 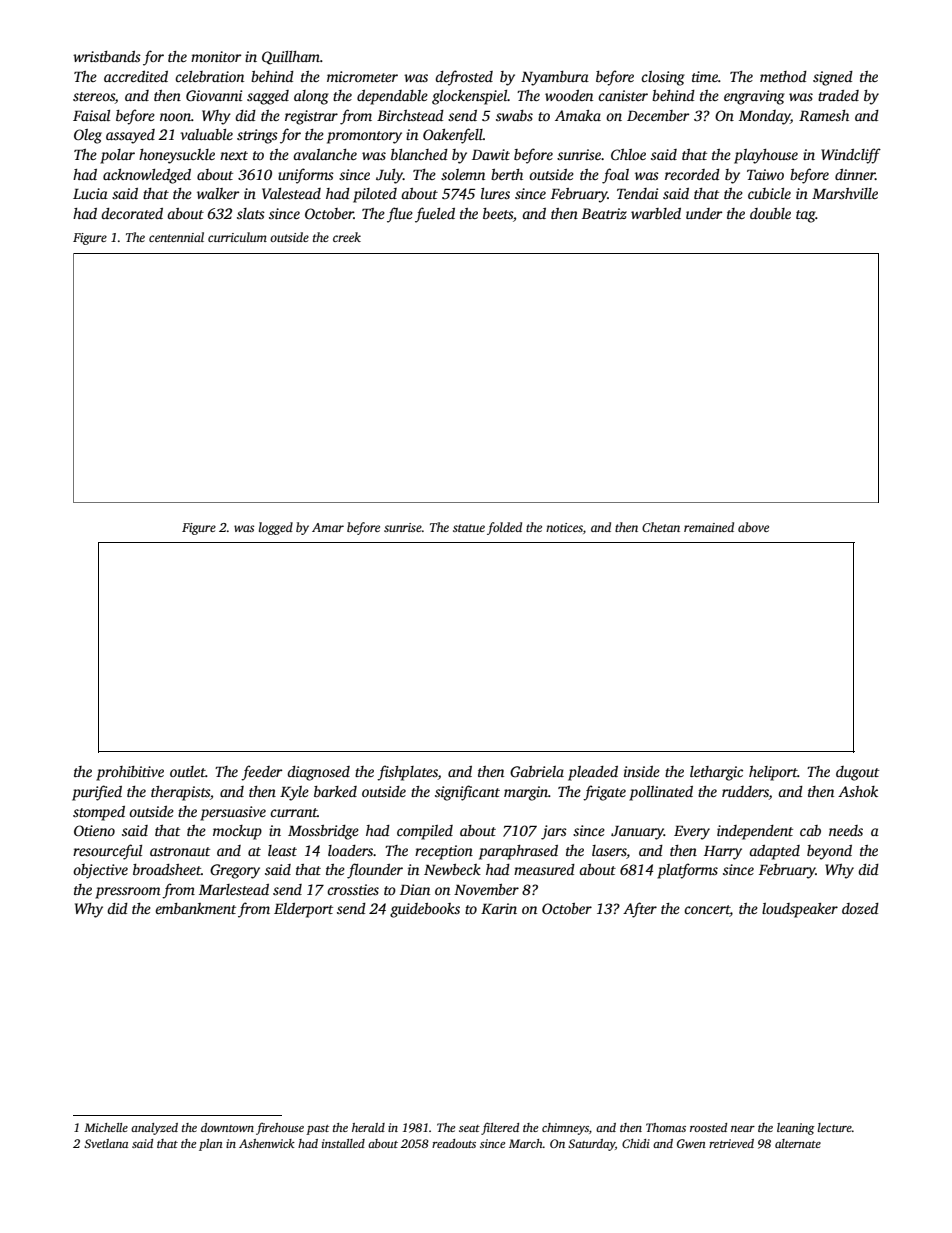 What do you see at coordinates (392, 97) in the screenshot?
I see `dependable` at bounding box center [392, 97].
